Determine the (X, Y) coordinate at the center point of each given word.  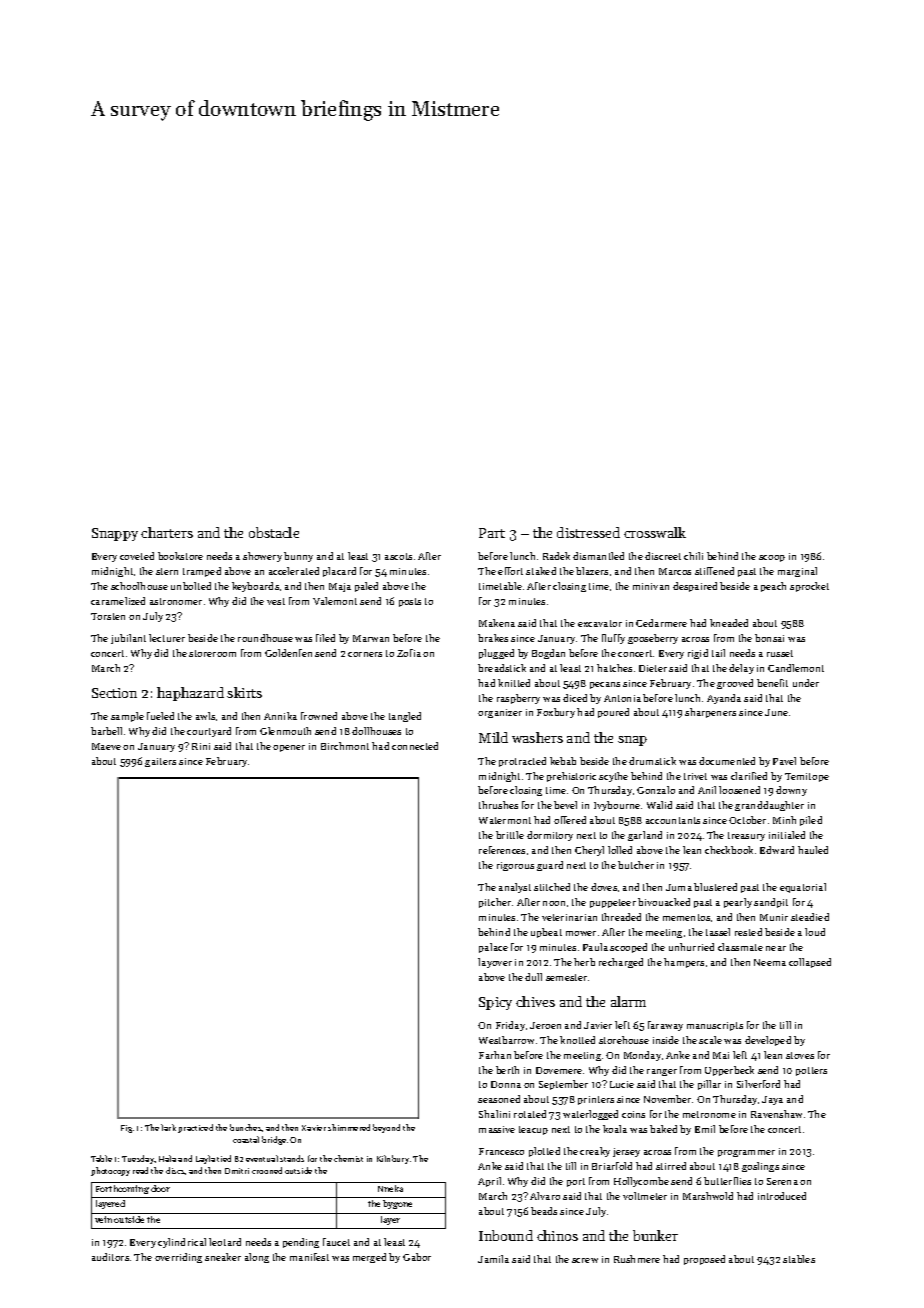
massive (497, 1129)
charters (167, 532)
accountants (673, 820)
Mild (493, 737)
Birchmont (345, 746)
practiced (195, 1128)
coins (633, 1114)
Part (492, 533)
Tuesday (138, 1159)
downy (791, 791)
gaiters (160, 762)
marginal (797, 572)
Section (114, 693)
